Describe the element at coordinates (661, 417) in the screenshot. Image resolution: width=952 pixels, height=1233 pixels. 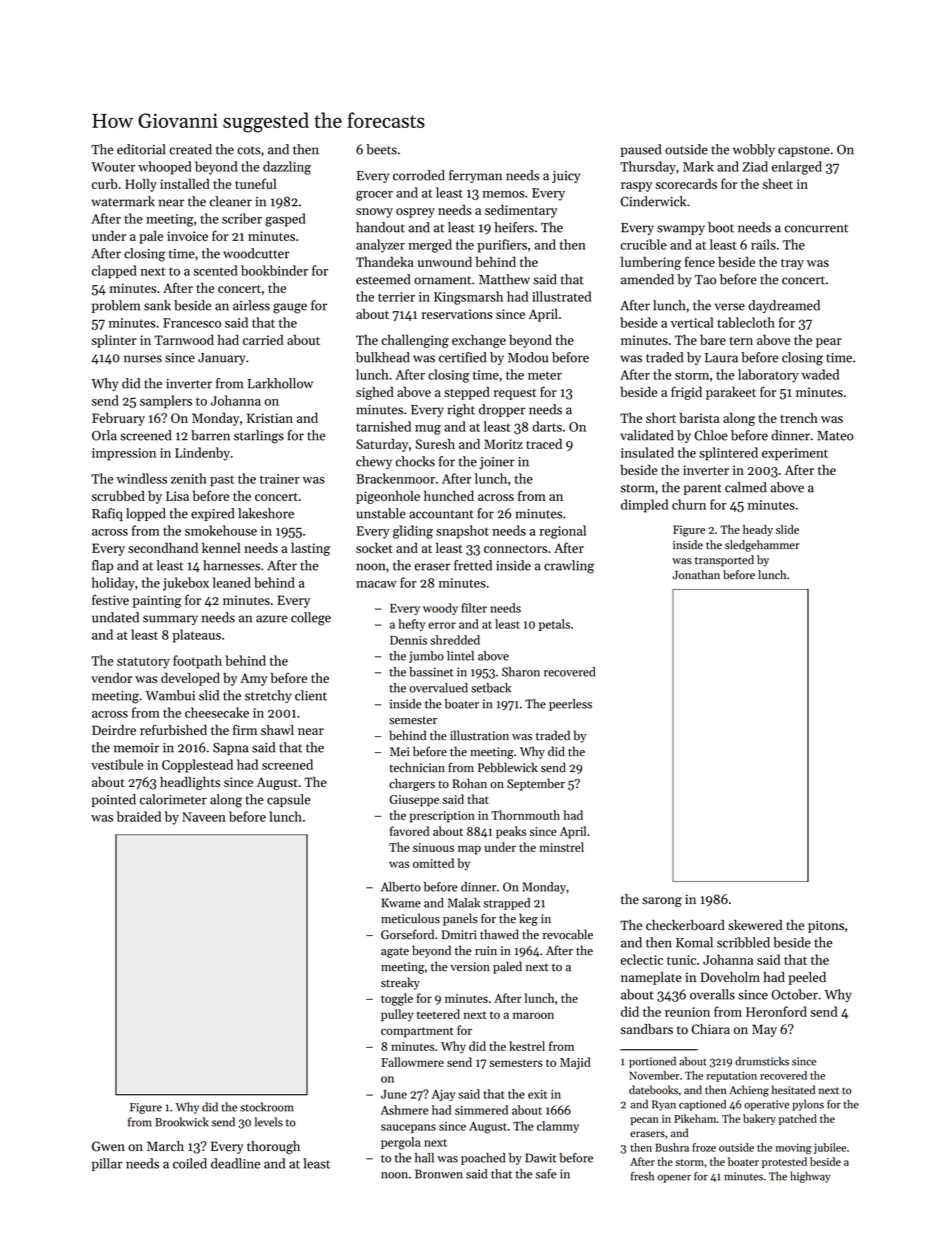
I see `short` at that location.
